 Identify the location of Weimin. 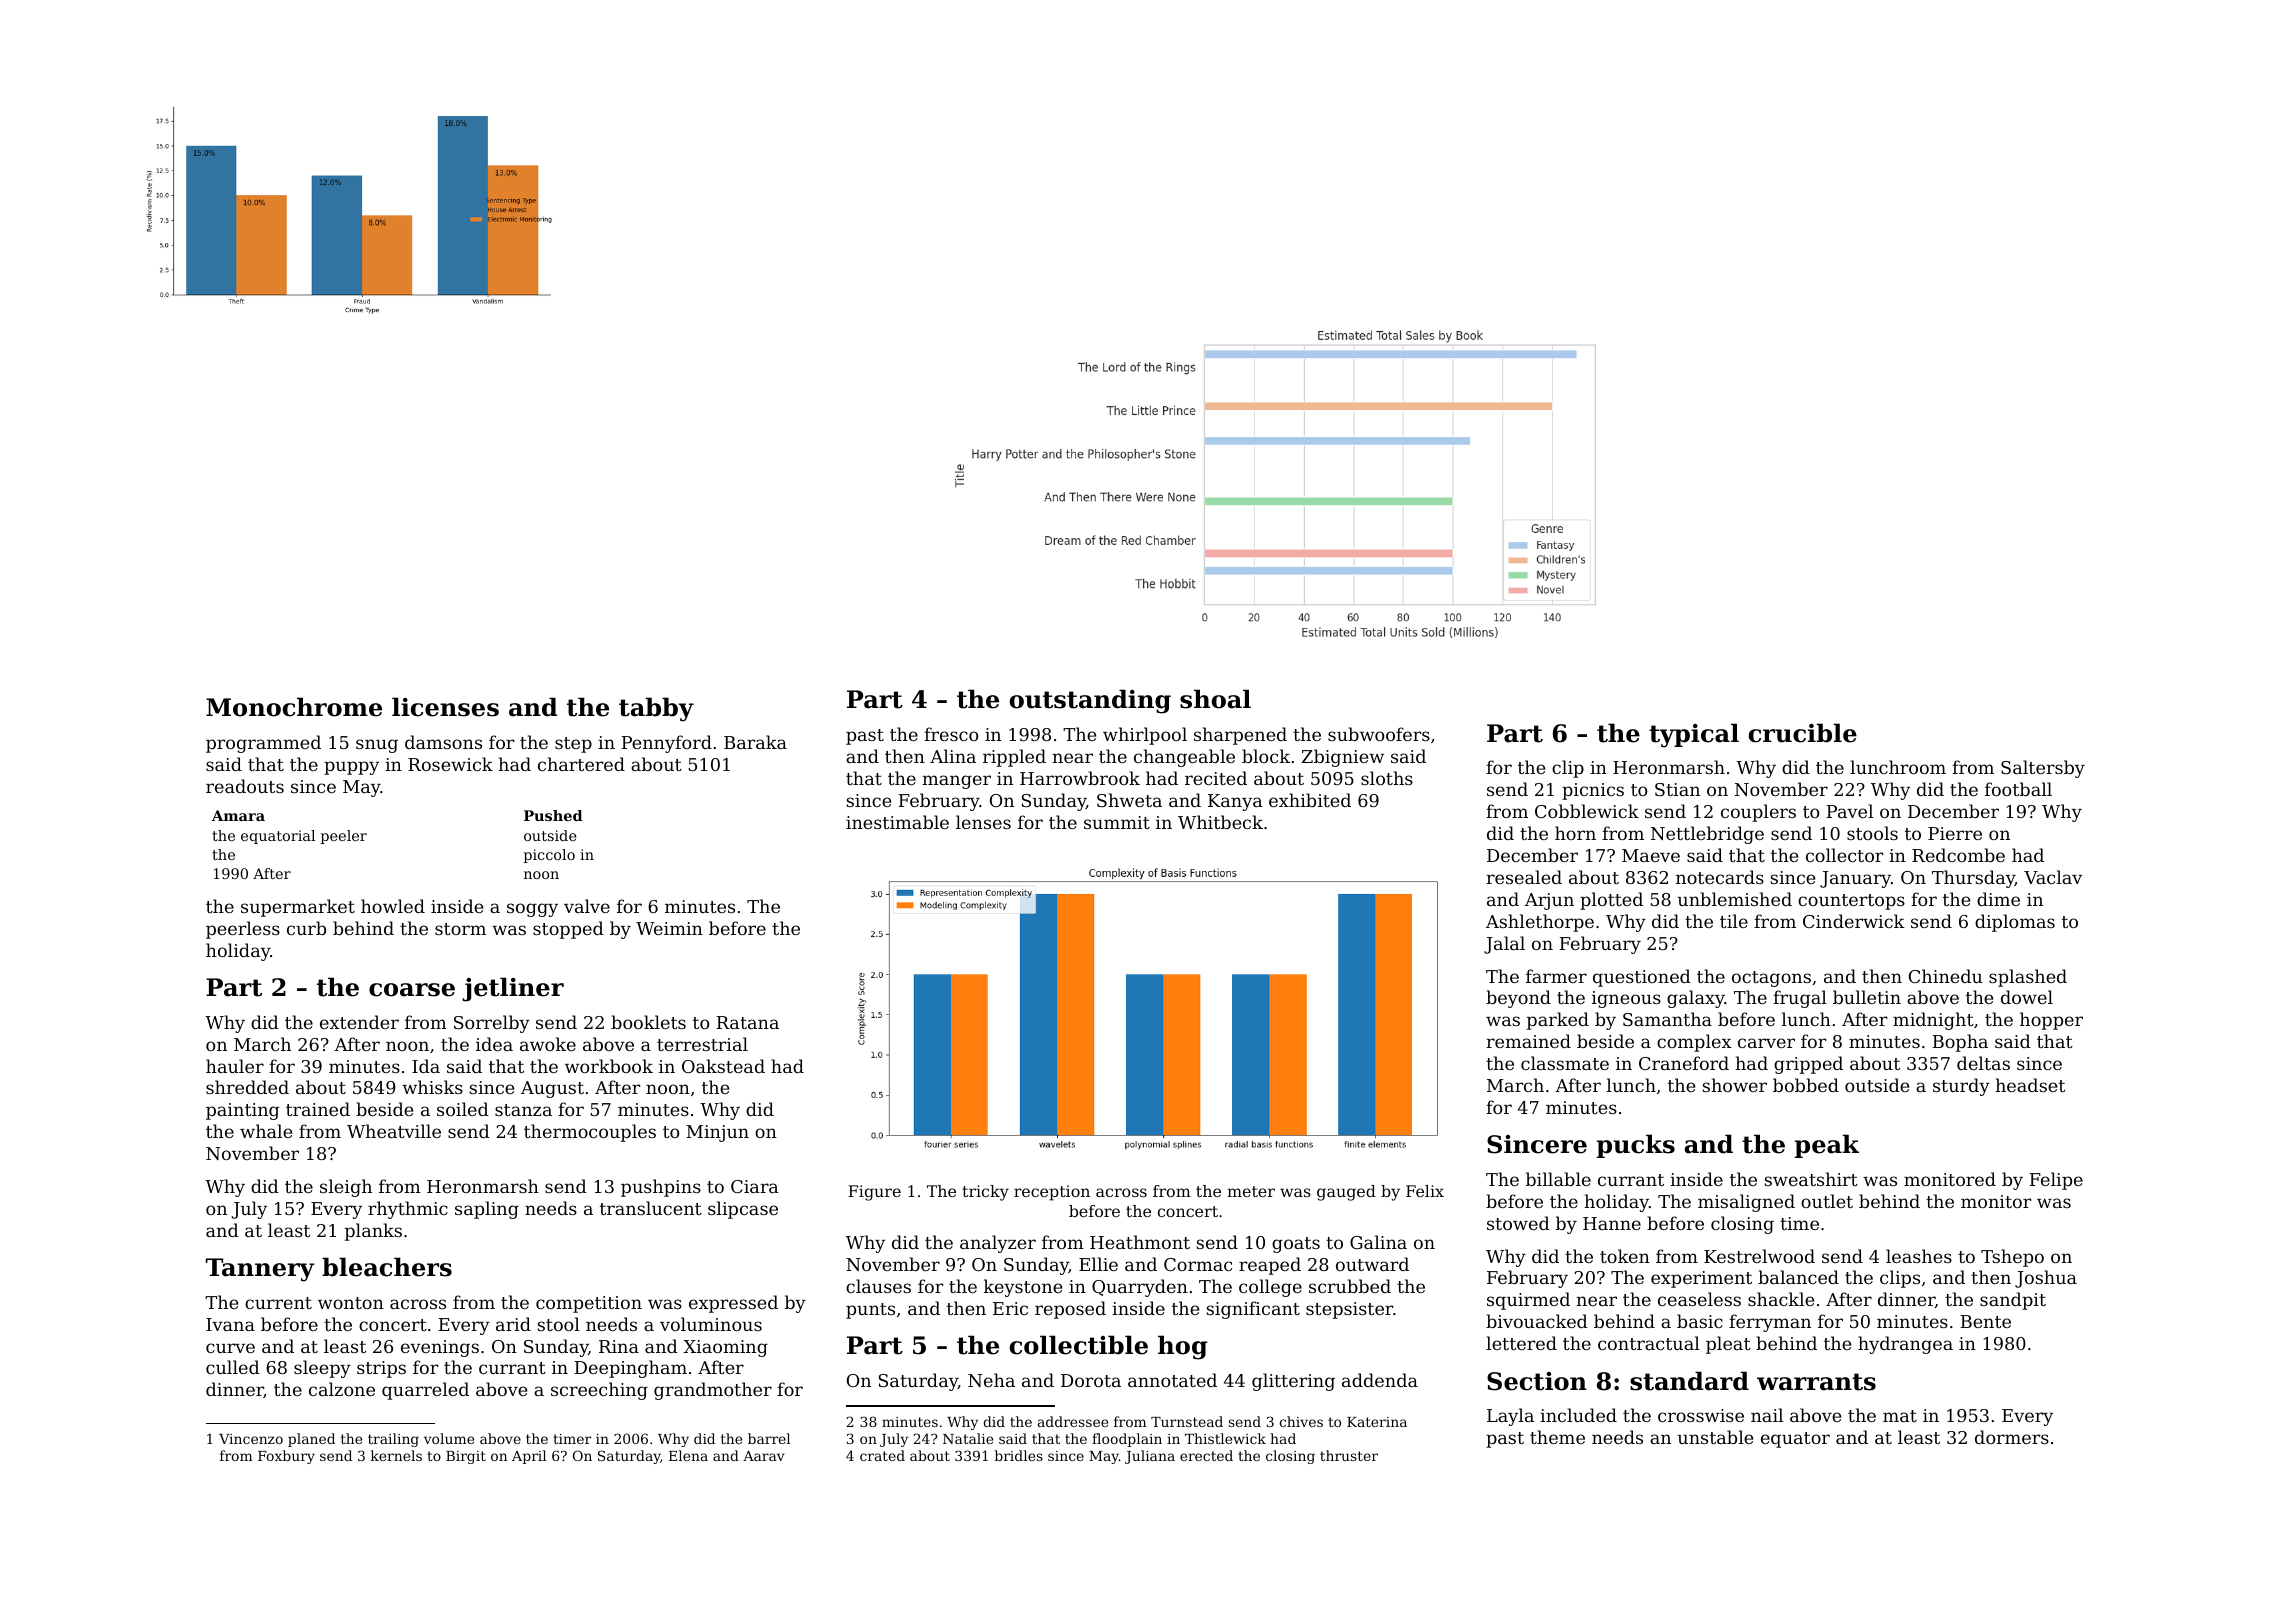
(669, 928).
